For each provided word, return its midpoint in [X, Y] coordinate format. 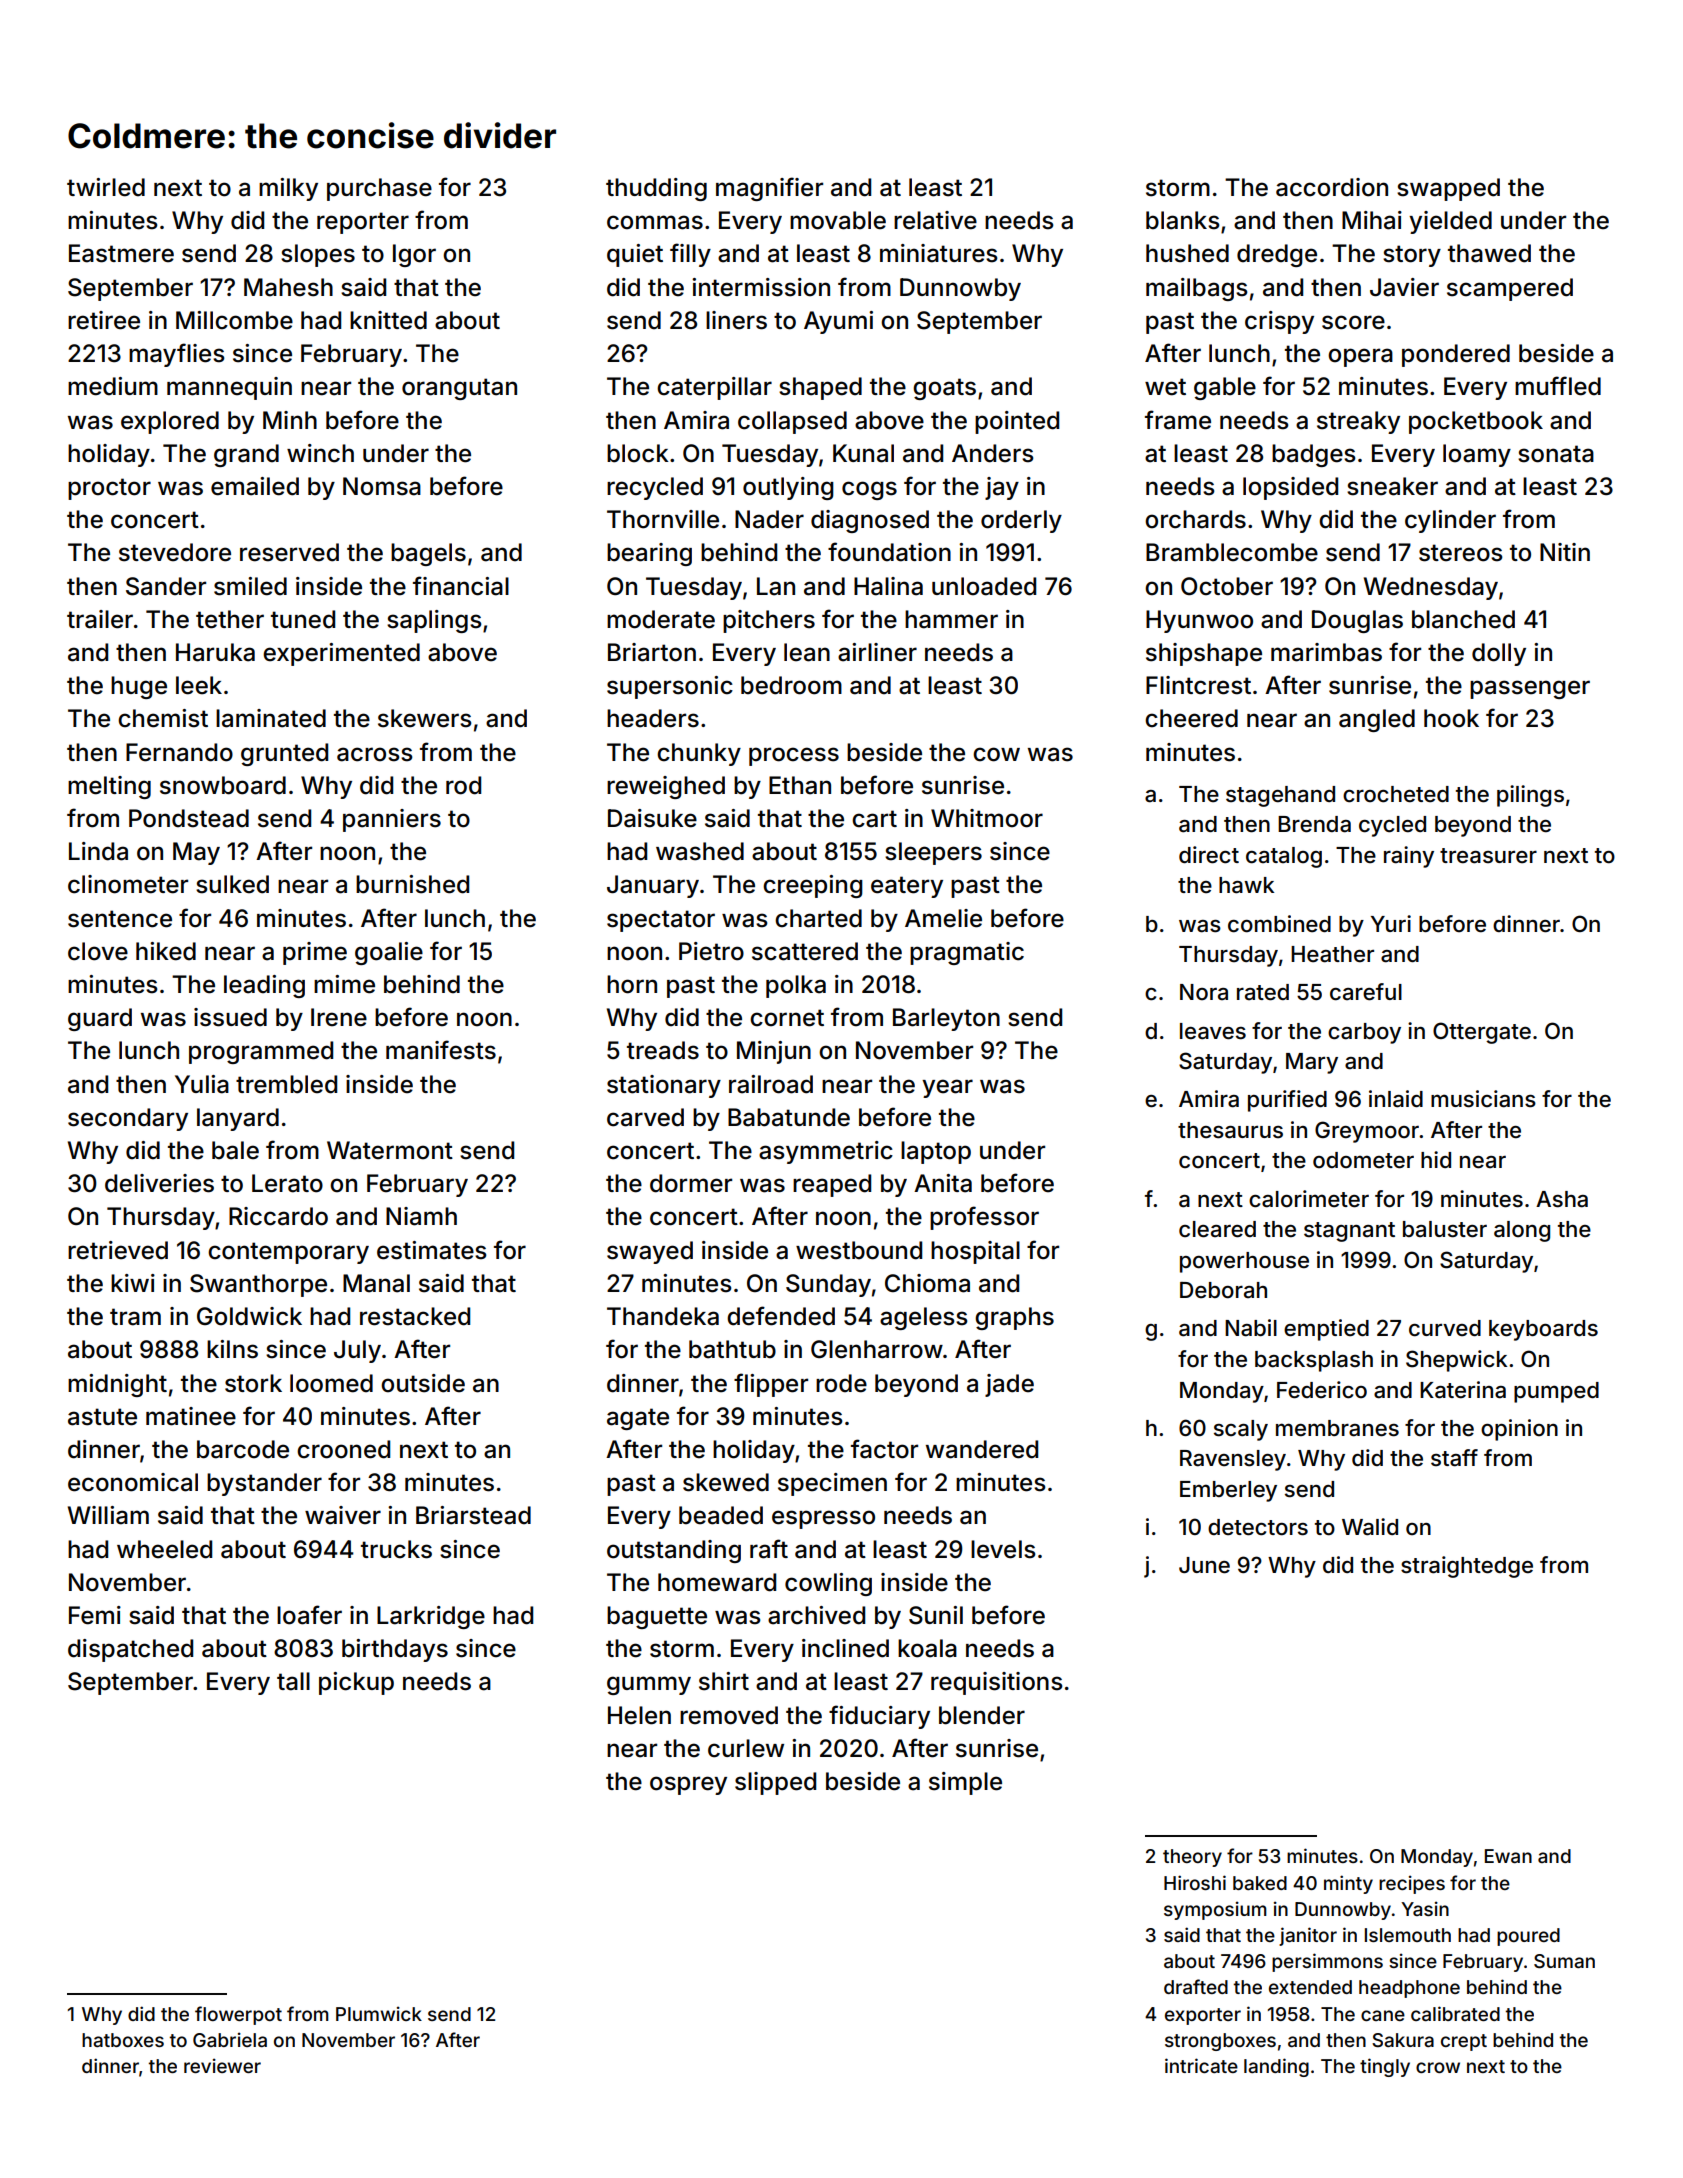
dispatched [130, 1650]
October [1227, 586]
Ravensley [1233, 1460]
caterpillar [714, 388]
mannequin [229, 388]
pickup [356, 1683]
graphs [1014, 1318]
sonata [1556, 454]
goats [944, 389]
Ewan [1508, 1856]
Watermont [390, 1150]
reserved [289, 552]
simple [965, 1783]
